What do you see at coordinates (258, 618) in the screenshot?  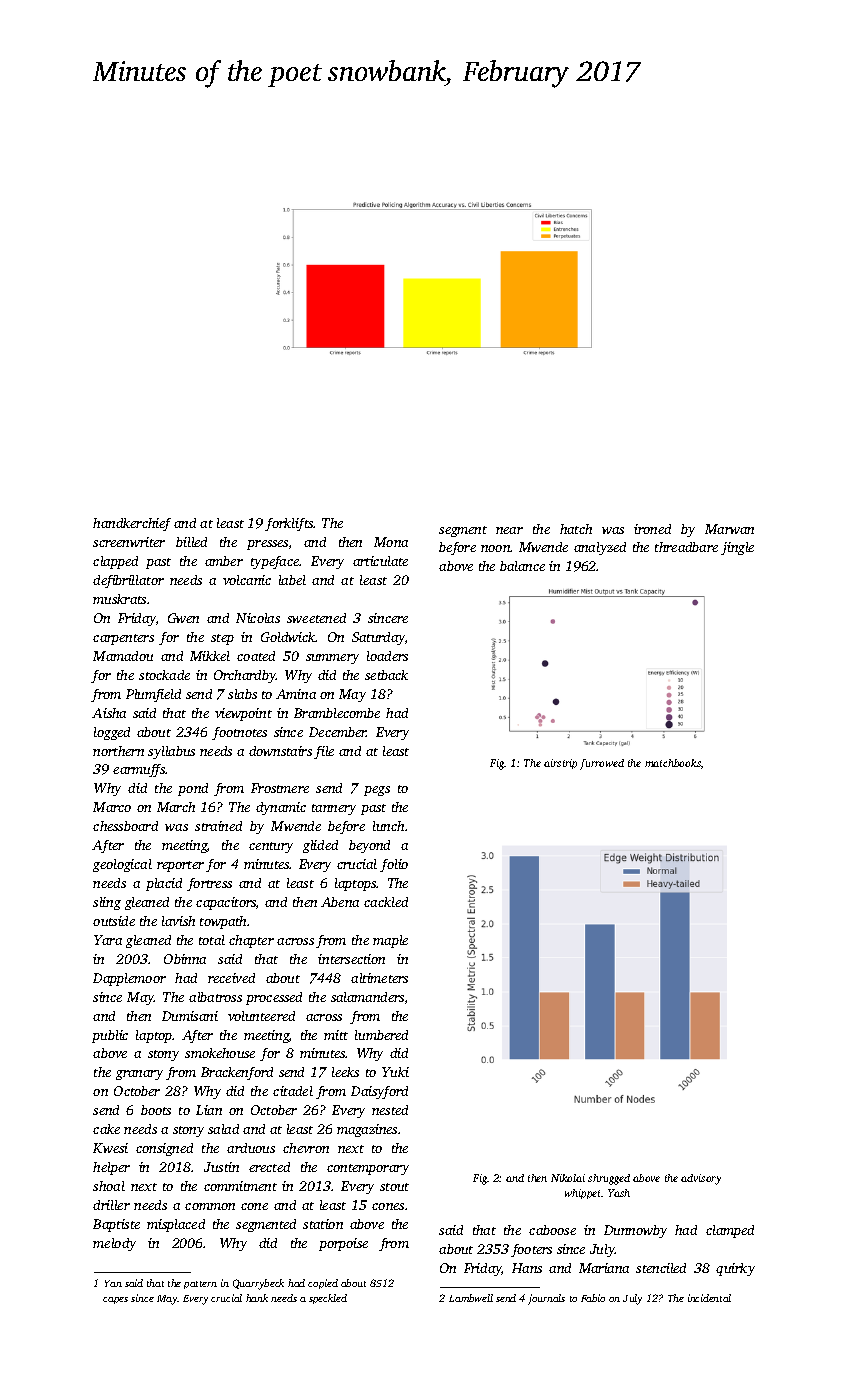 I see `Nicolas` at bounding box center [258, 618].
